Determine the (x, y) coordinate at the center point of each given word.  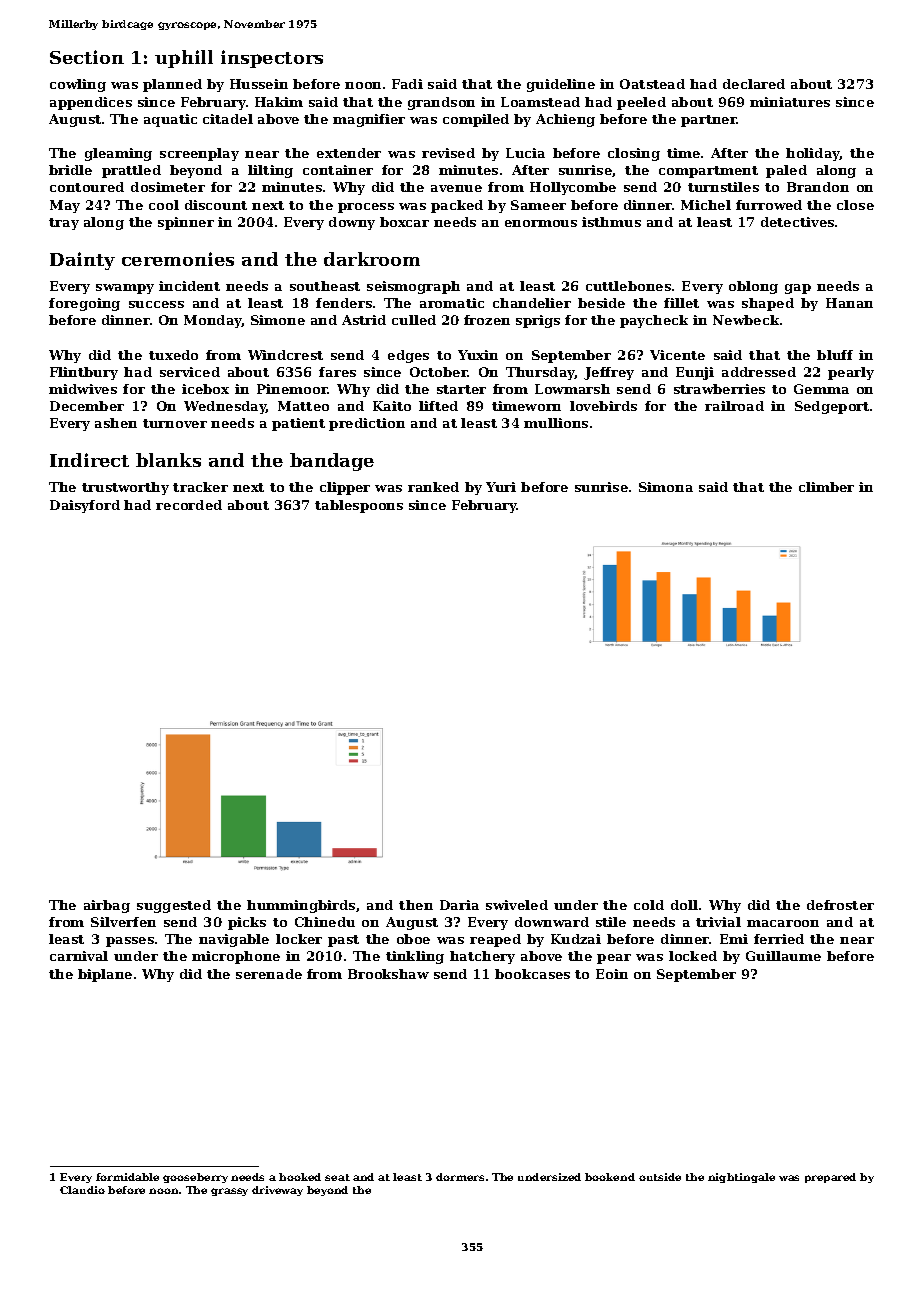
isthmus (611, 222)
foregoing (84, 304)
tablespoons (359, 506)
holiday (813, 154)
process (366, 208)
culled (414, 320)
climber (826, 487)
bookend (610, 1177)
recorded (189, 505)
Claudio (82, 1190)
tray (64, 224)
